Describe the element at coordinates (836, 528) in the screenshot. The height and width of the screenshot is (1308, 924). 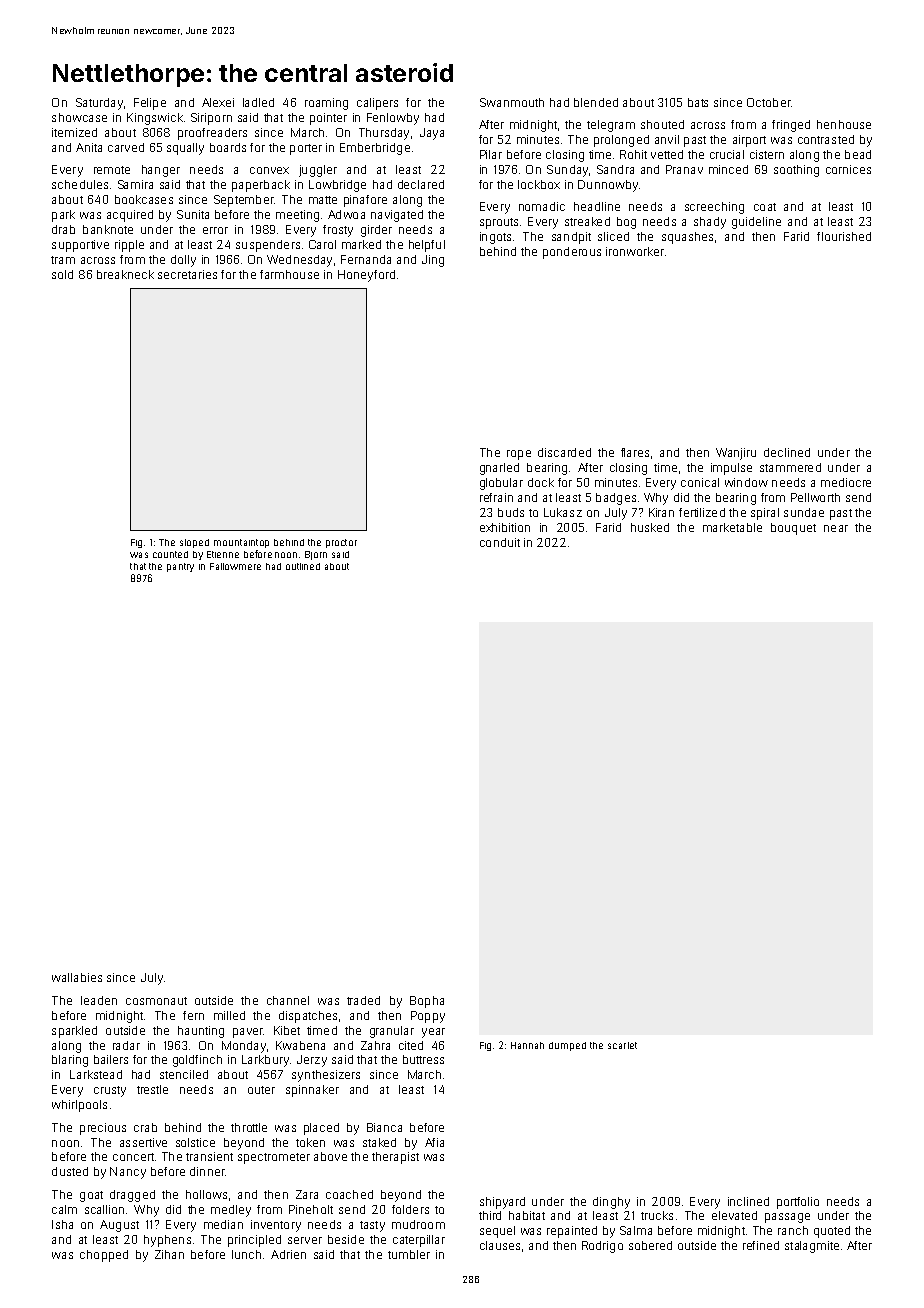
I see `near` at that location.
